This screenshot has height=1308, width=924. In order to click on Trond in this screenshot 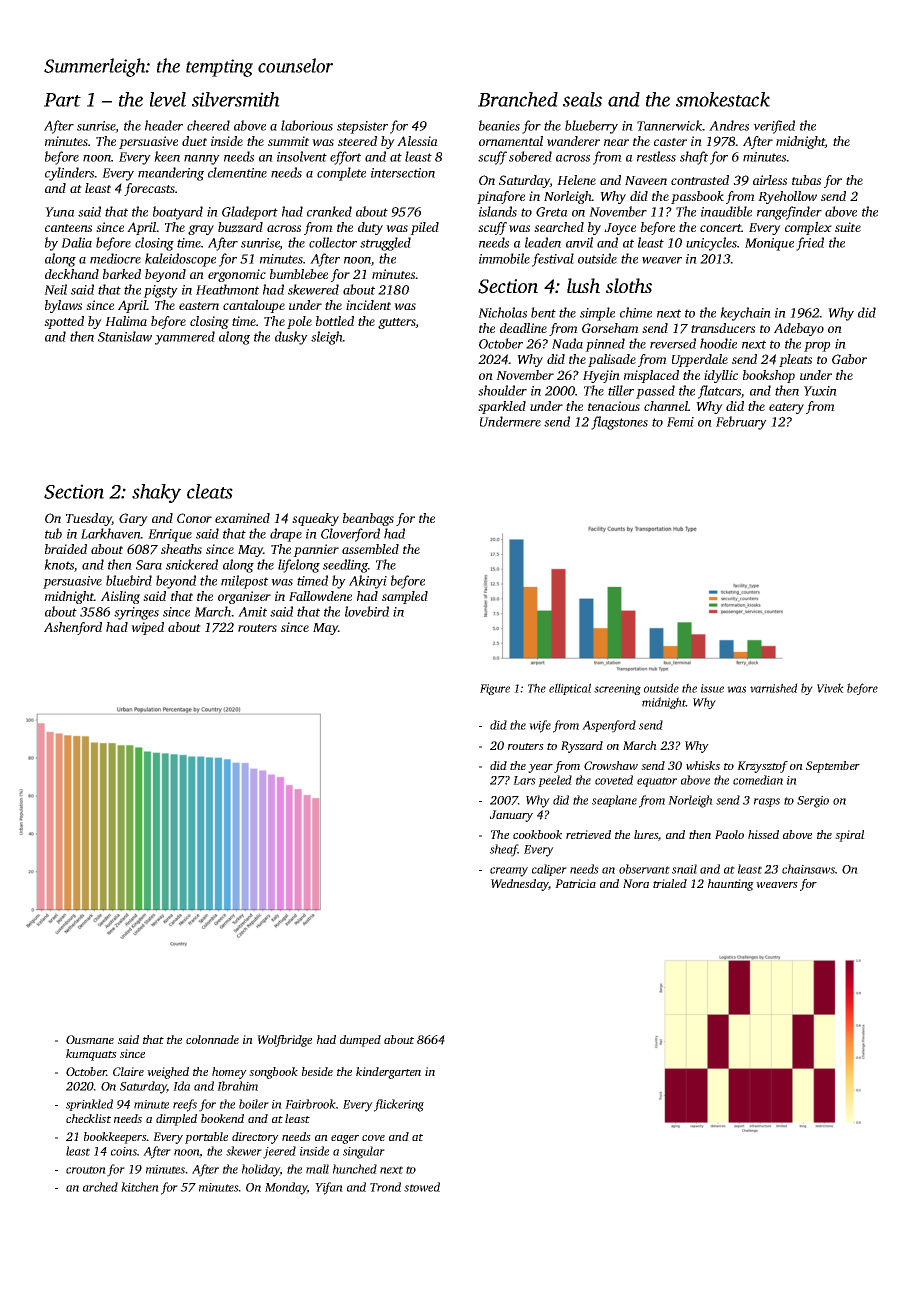, I will do `click(385, 1187)`.
